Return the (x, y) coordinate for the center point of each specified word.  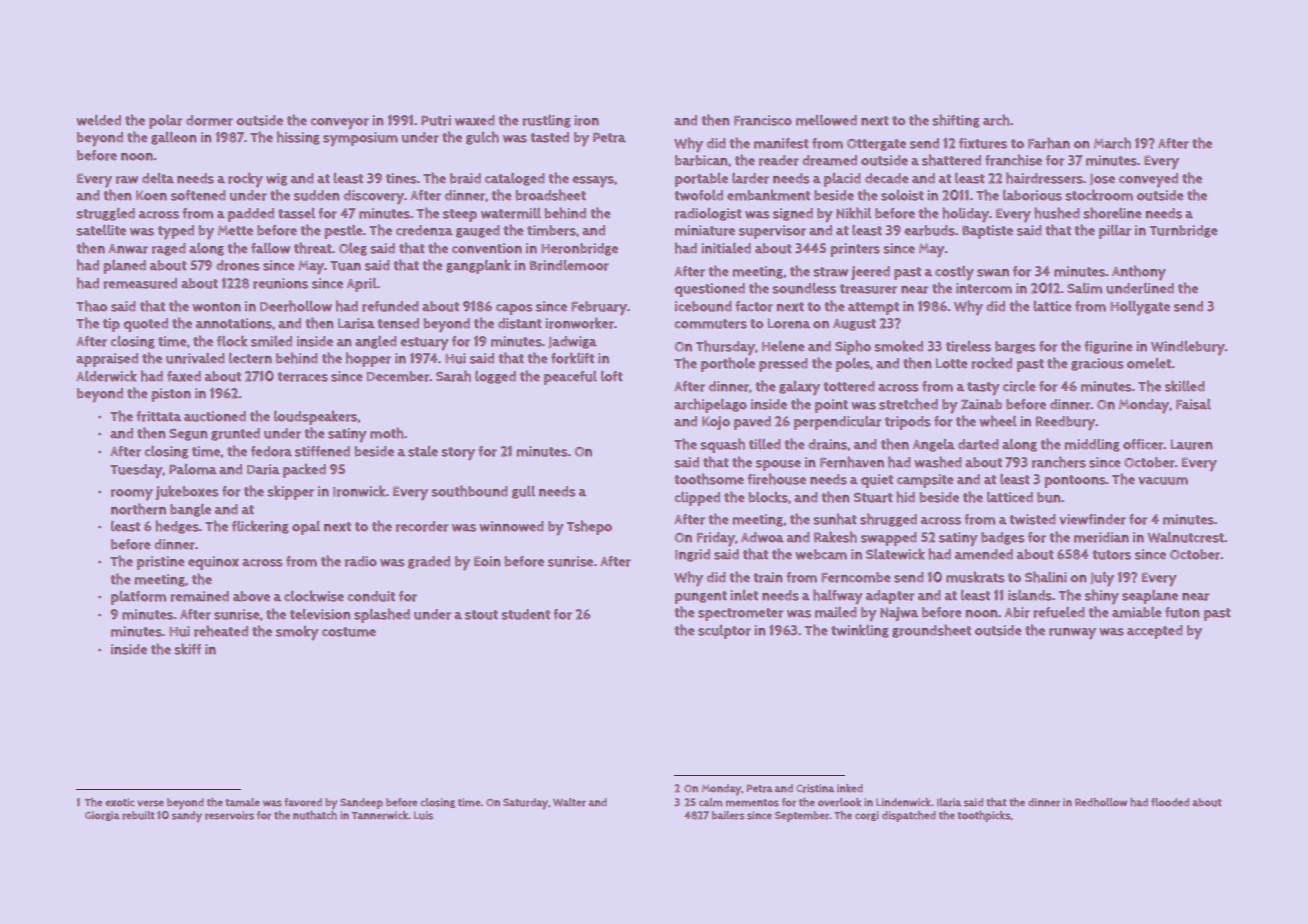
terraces (302, 377)
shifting (956, 121)
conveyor (339, 123)
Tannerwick (380, 815)
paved (752, 423)
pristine (160, 563)
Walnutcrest (1186, 537)
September (802, 816)
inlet (744, 595)
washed (938, 462)
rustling (546, 121)
